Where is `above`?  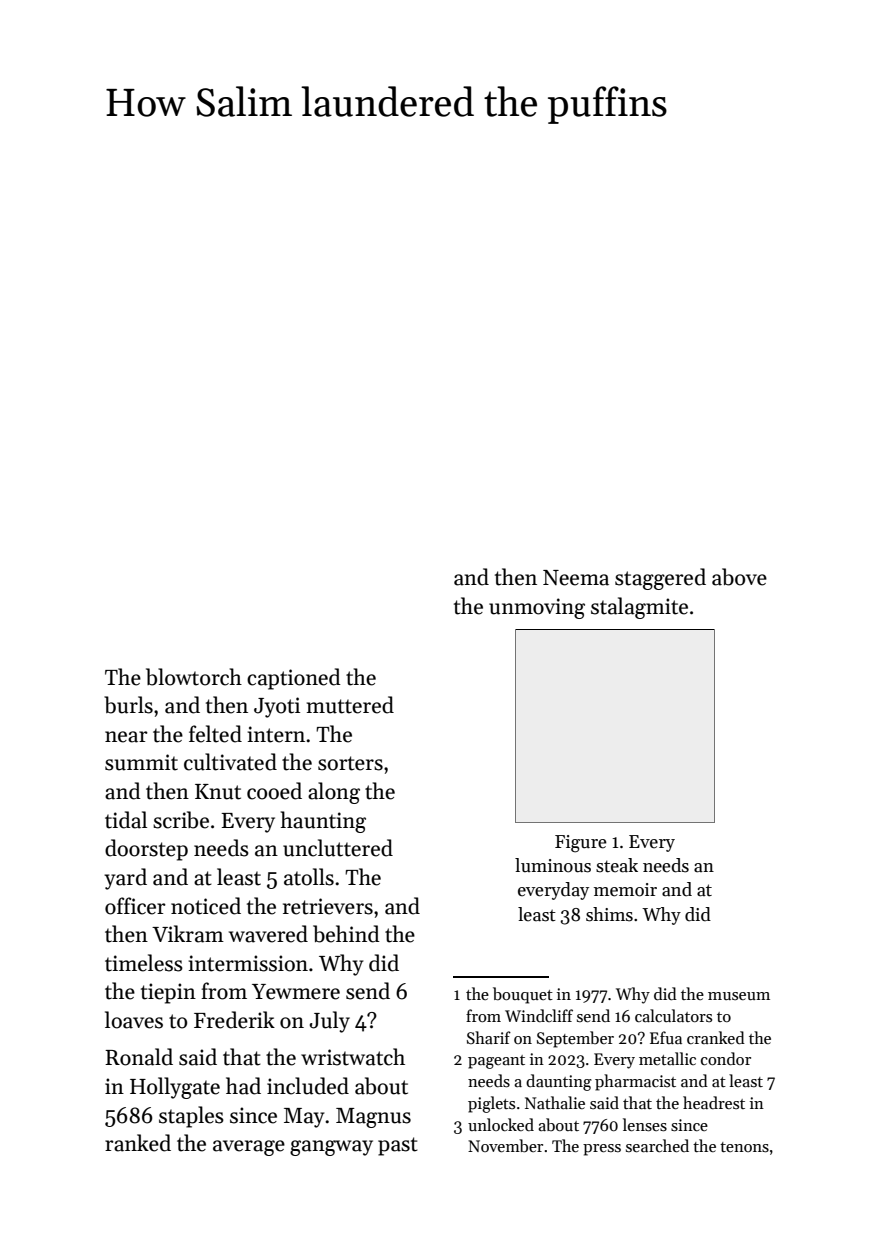 above is located at coordinates (739, 577).
